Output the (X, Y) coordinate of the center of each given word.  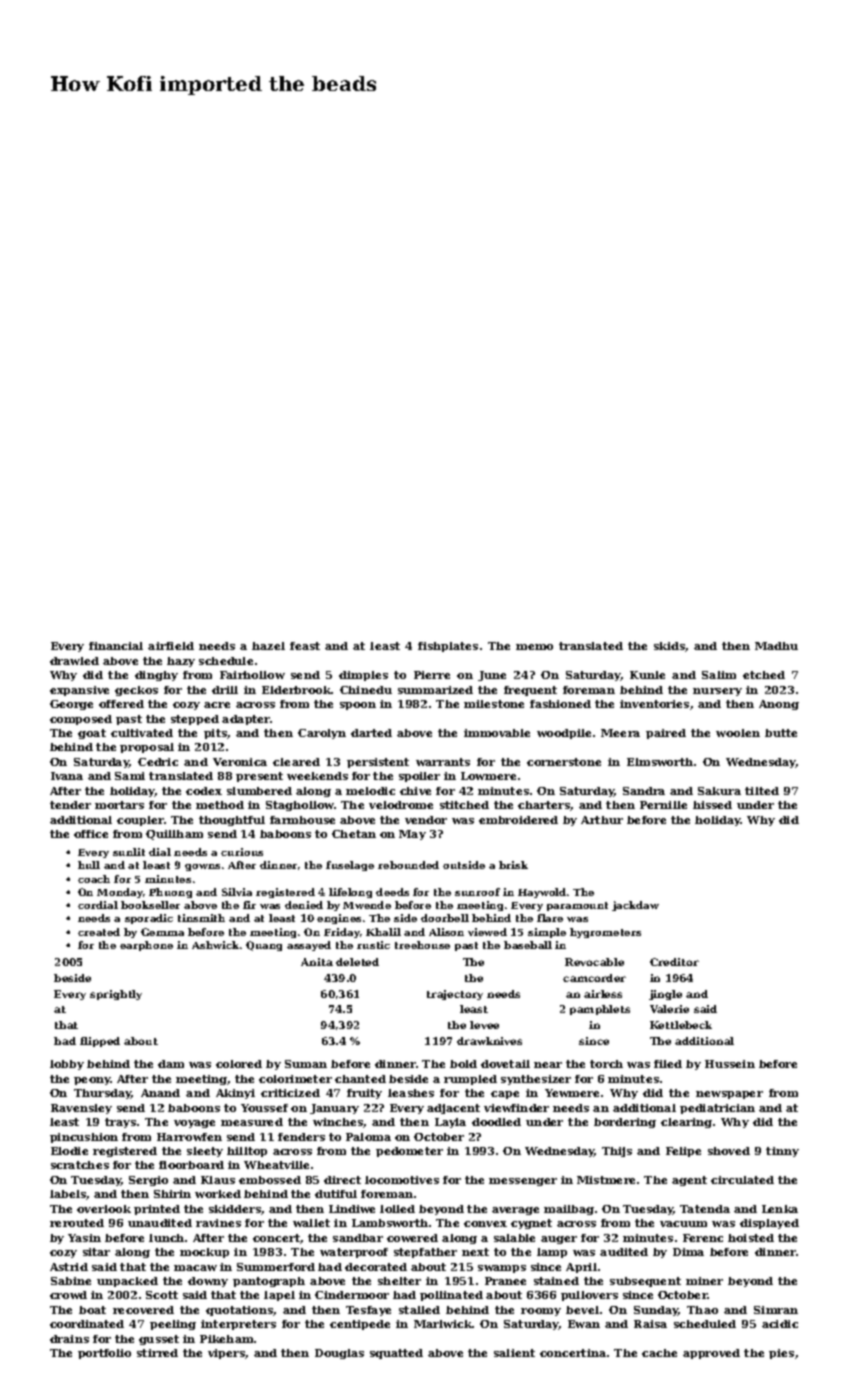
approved (711, 1354)
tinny (782, 1152)
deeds (392, 892)
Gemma (162, 932)
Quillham (174, 835)
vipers (226, 1354)
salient (514, 1353)
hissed (712, 805)
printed (157, 1210)
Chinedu (366, 690)
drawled (74, 661)
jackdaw (635, 906)
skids (669, 646)
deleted (357, 962)
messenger (523, 1182)
